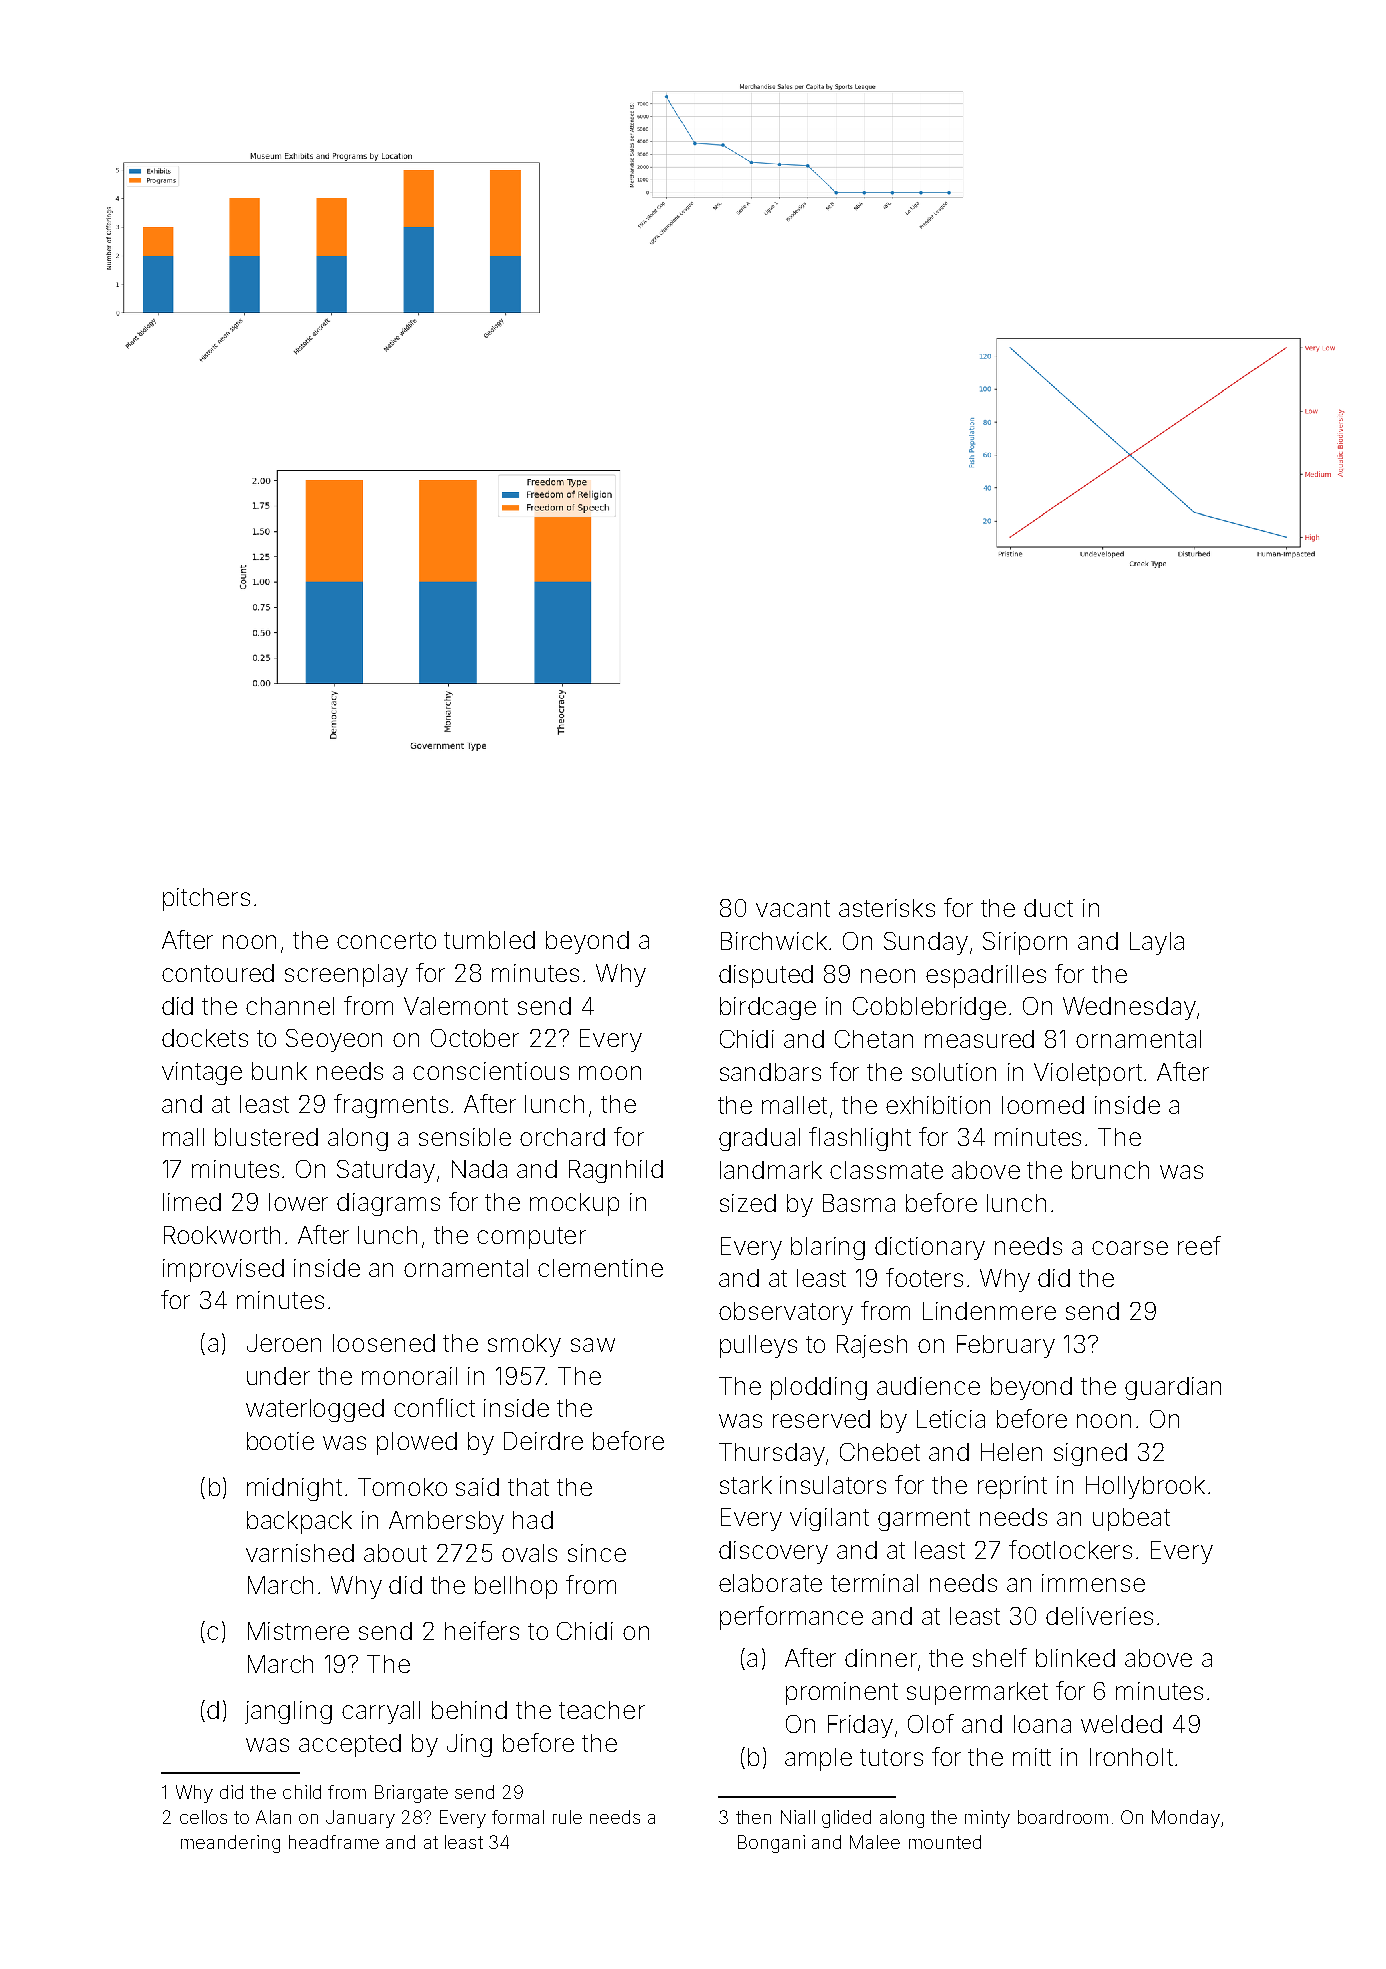 Image resolution: width=1386 pixels, height=1969 pixels. Describe the element at coordinates (489, 940) in the screenshot. I see `tumbled` at that location.
